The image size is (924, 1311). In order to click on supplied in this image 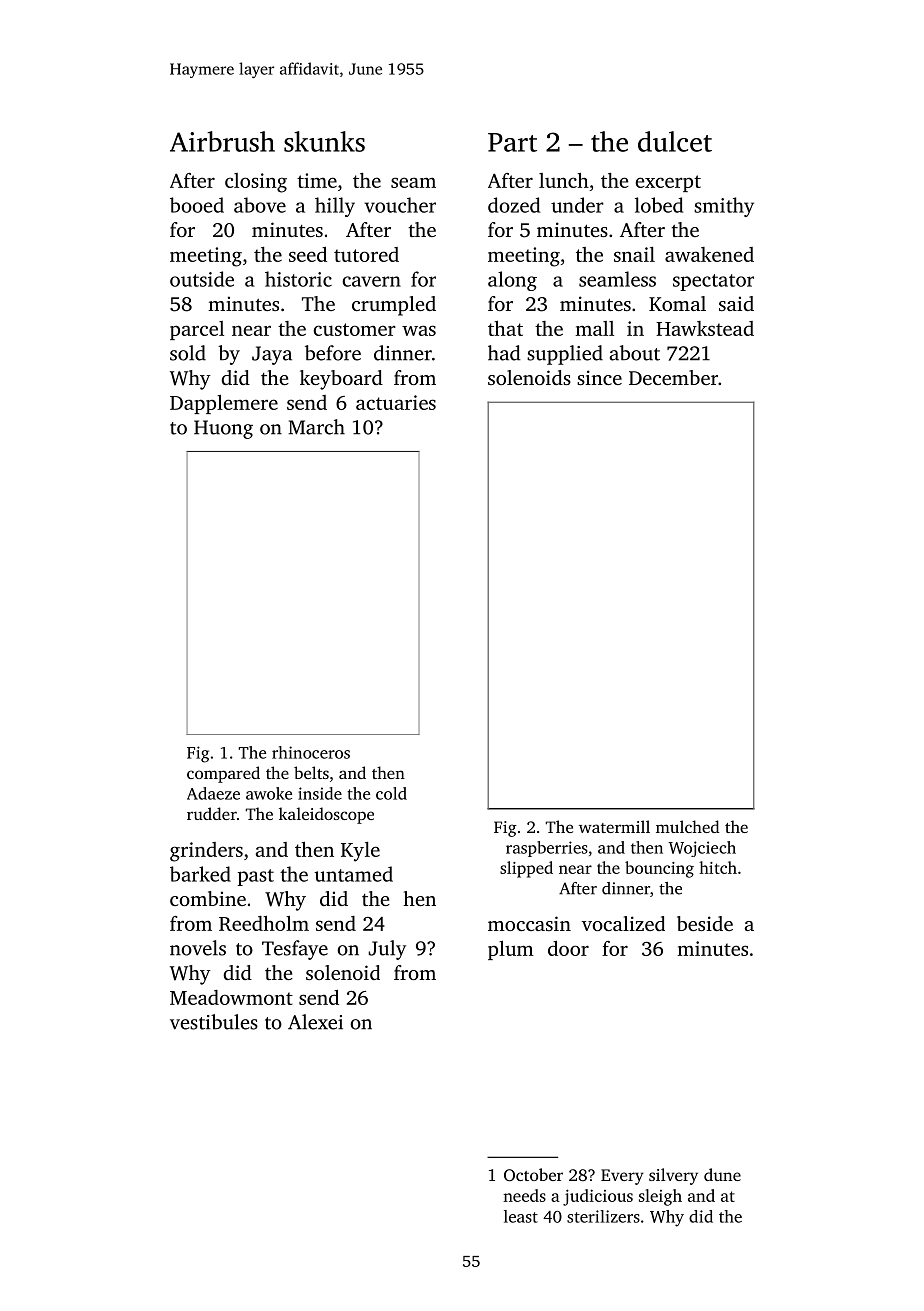, I will do `click(565, 355)`.
